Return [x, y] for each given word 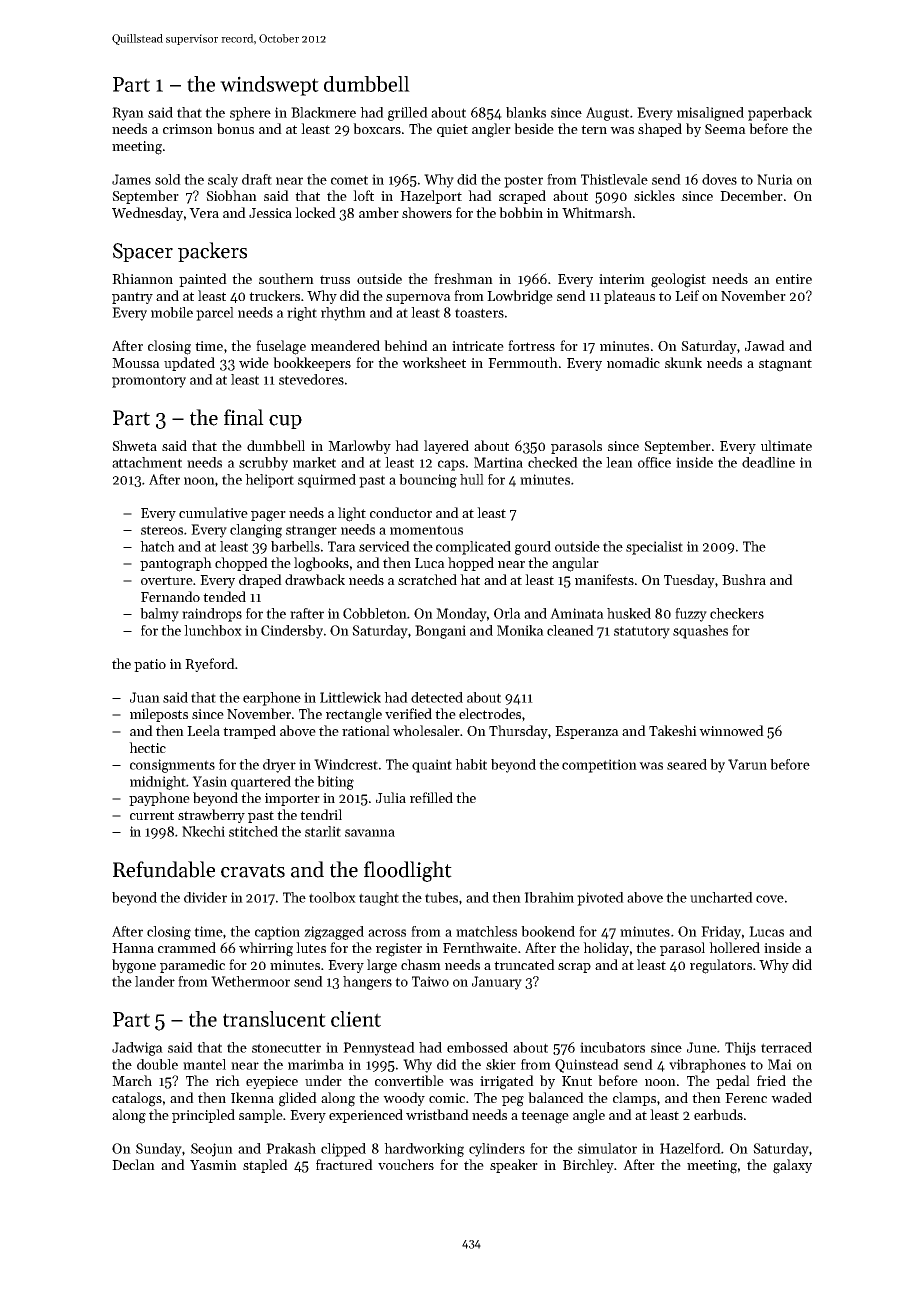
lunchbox [213, 630]
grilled [408, 114]
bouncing [428, 481]
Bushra [744, 579]
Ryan [128, 114]
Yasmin [213, 1165]
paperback [780, 114]
